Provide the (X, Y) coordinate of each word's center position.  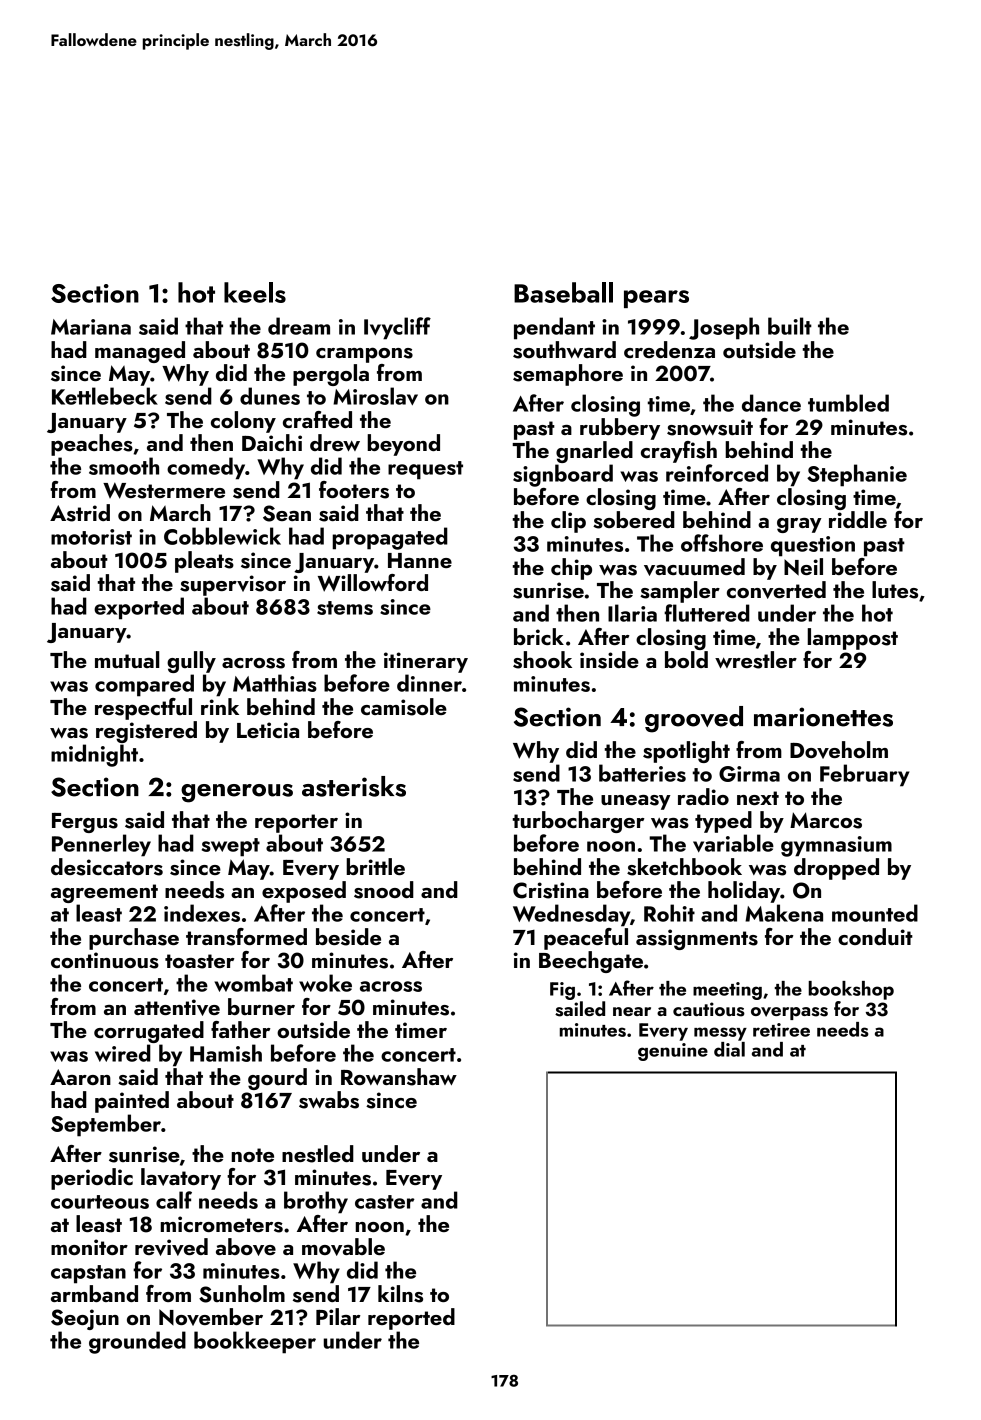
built (790, 326)
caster (385, 1202)
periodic (92, 1179)
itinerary (426, 662)
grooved (694, 719)
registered (146, 732)
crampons (364, 355)
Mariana (91, 327)
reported (411, 1319)
